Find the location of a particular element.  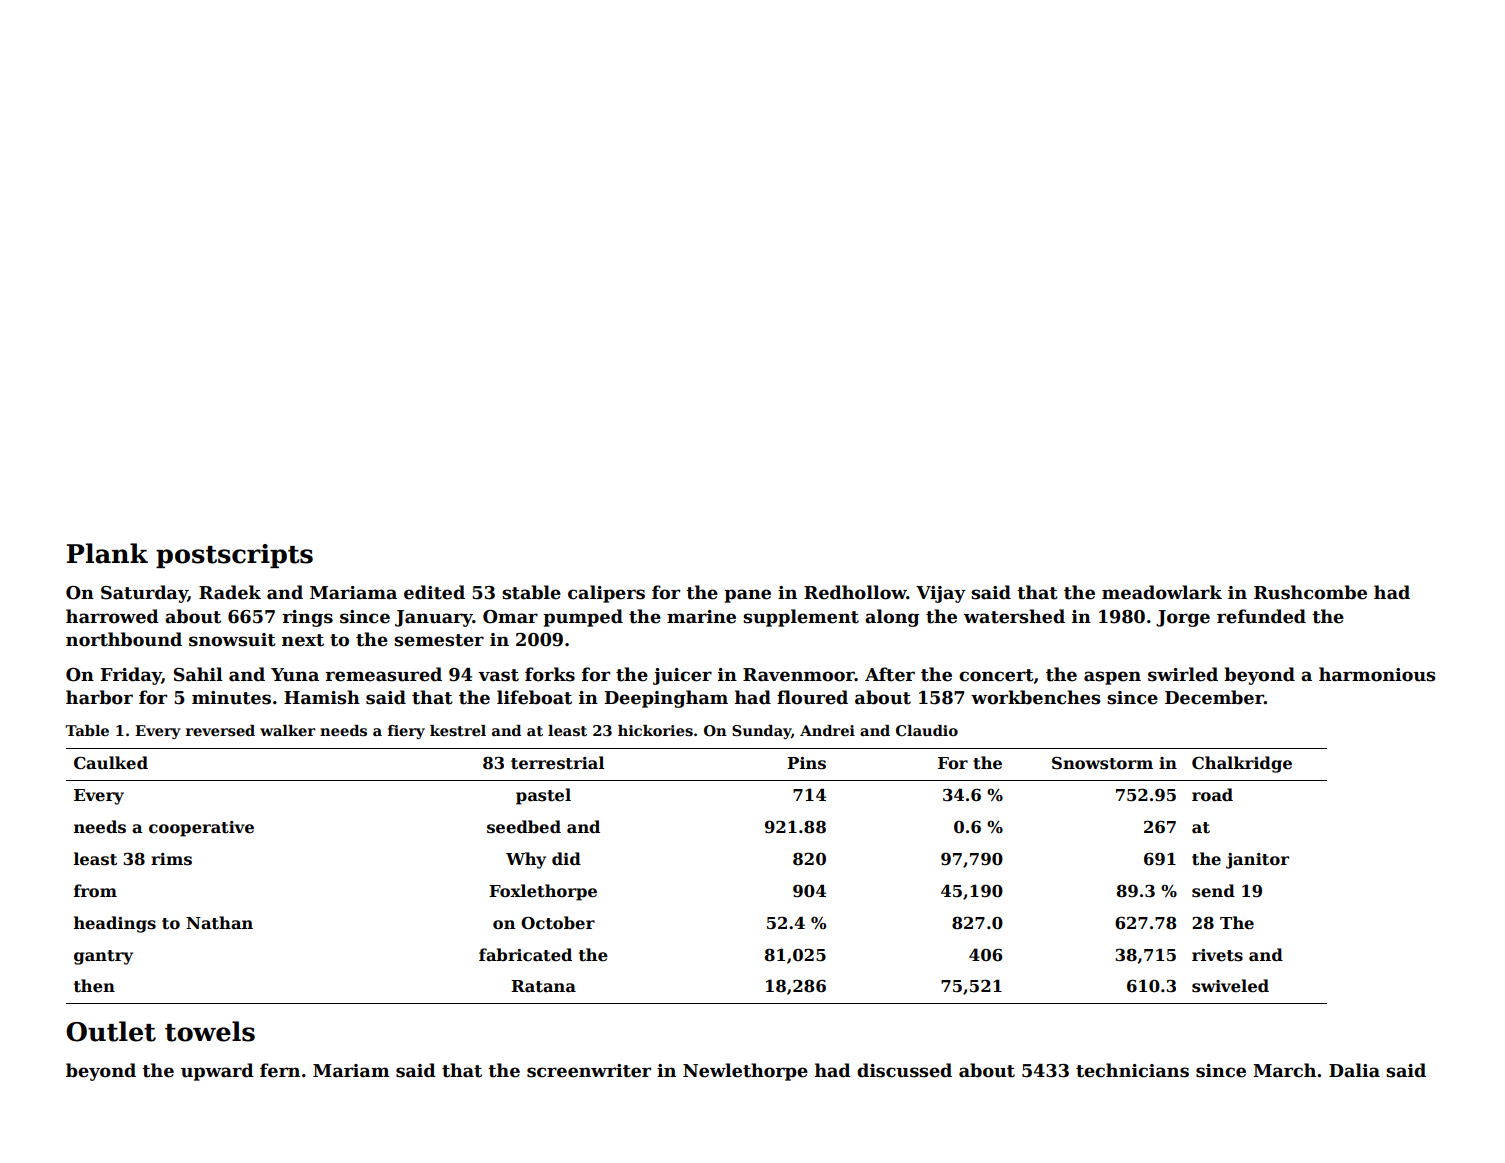

Rushcombe is located at coordinates (1310, 592).
